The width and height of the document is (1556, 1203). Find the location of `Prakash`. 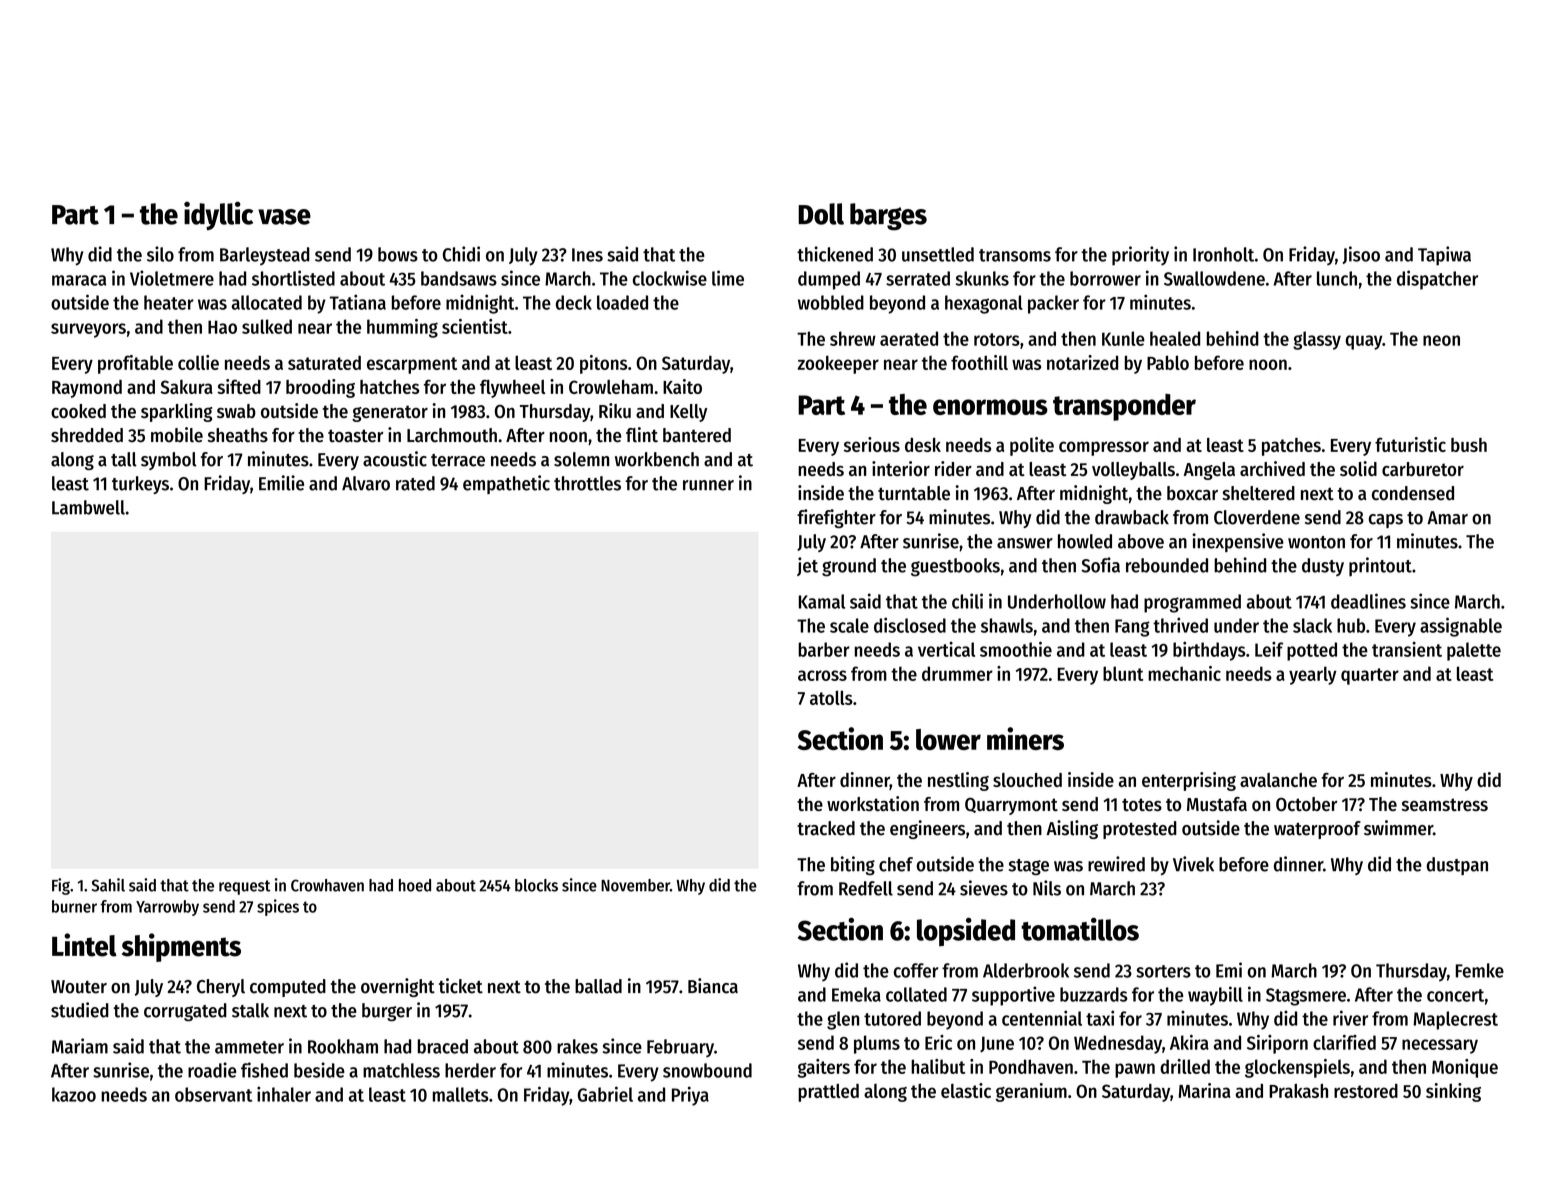

Prakash is located at coordinates (1298, 1091).
